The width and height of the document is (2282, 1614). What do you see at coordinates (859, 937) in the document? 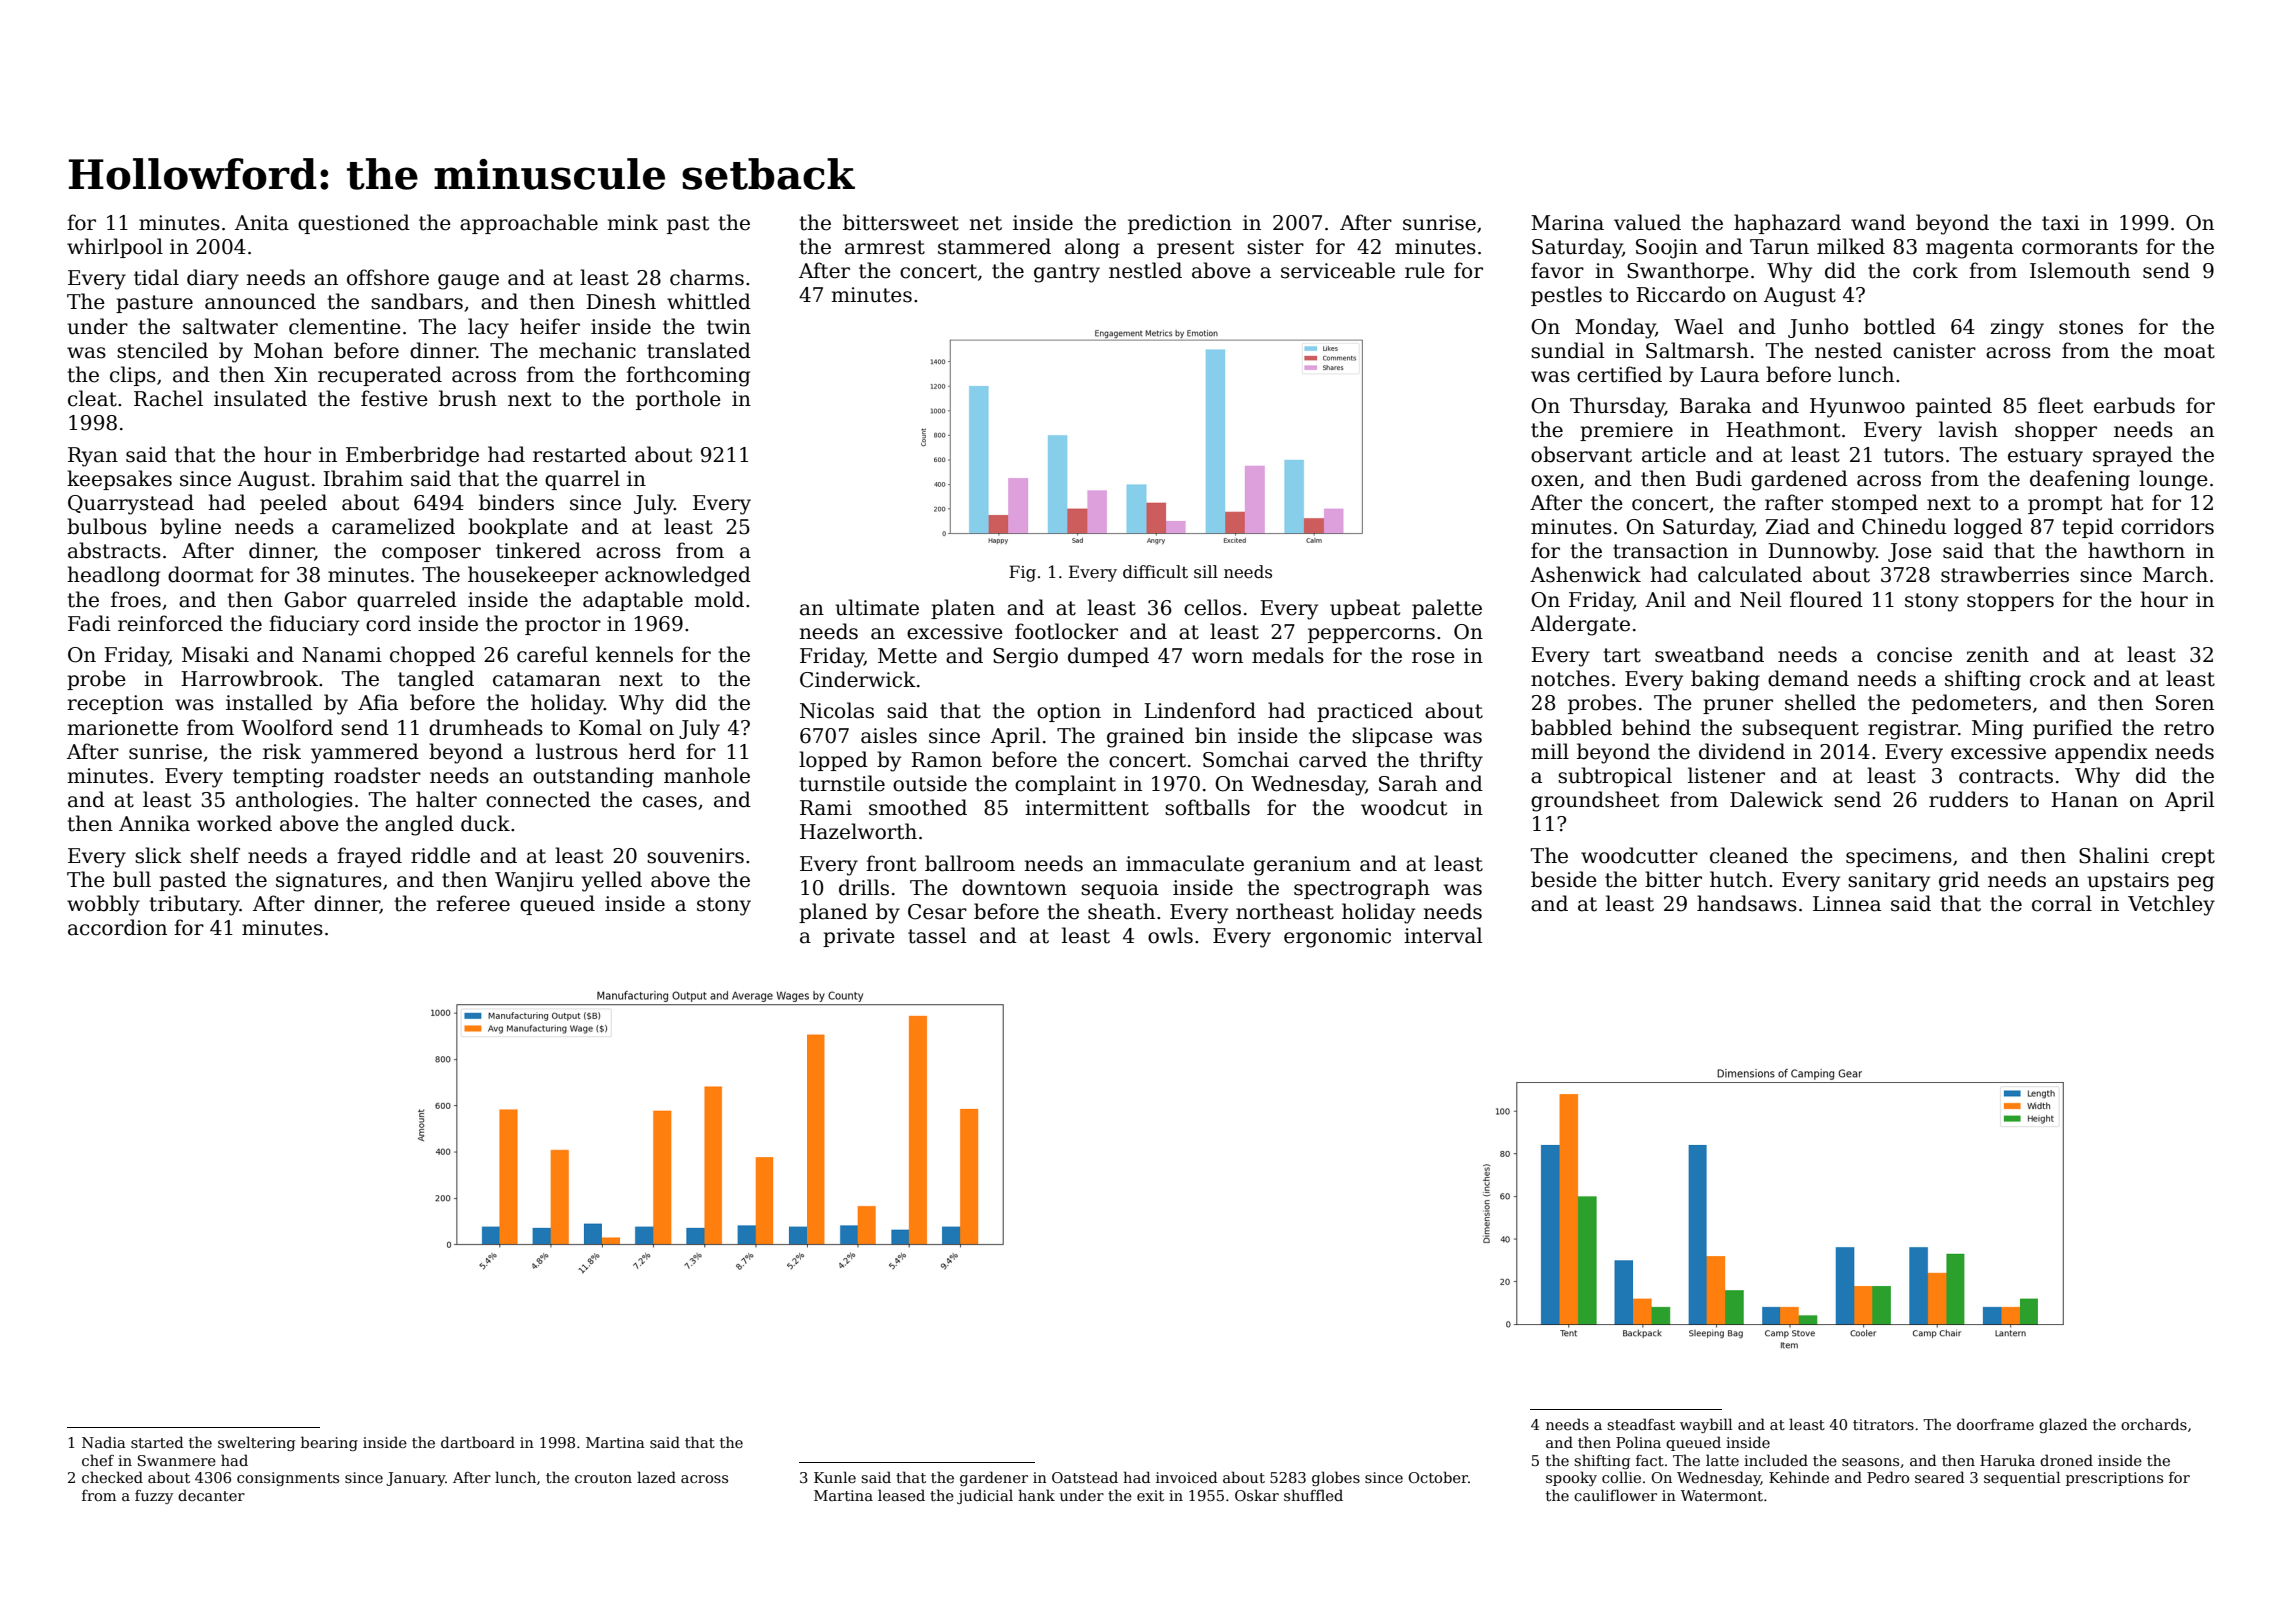
I see `private` at bounding box center [859, 937].
